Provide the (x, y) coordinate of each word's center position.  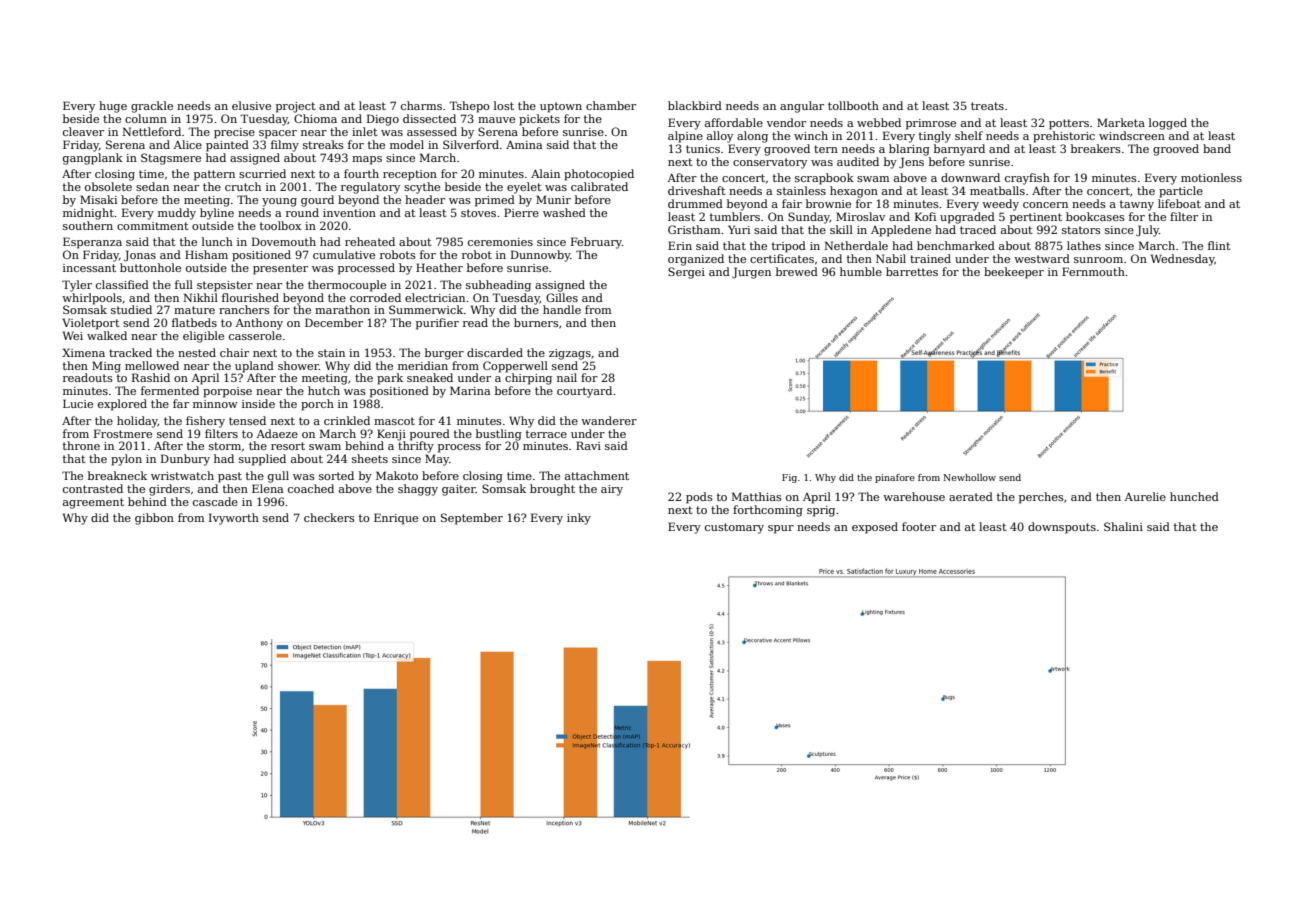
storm (225, 446)
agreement (93, 503)
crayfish (1027, 179)
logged (1168, 124)
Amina (524, 145)
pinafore (895, 478)
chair (234, 352)
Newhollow (969, 477)
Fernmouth (1093, 271)
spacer (278, 134)
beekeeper (1014, 273)
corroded (375, 297)
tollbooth (853, 105)
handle (562, 309)
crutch (243, 186)
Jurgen (751, 273)
